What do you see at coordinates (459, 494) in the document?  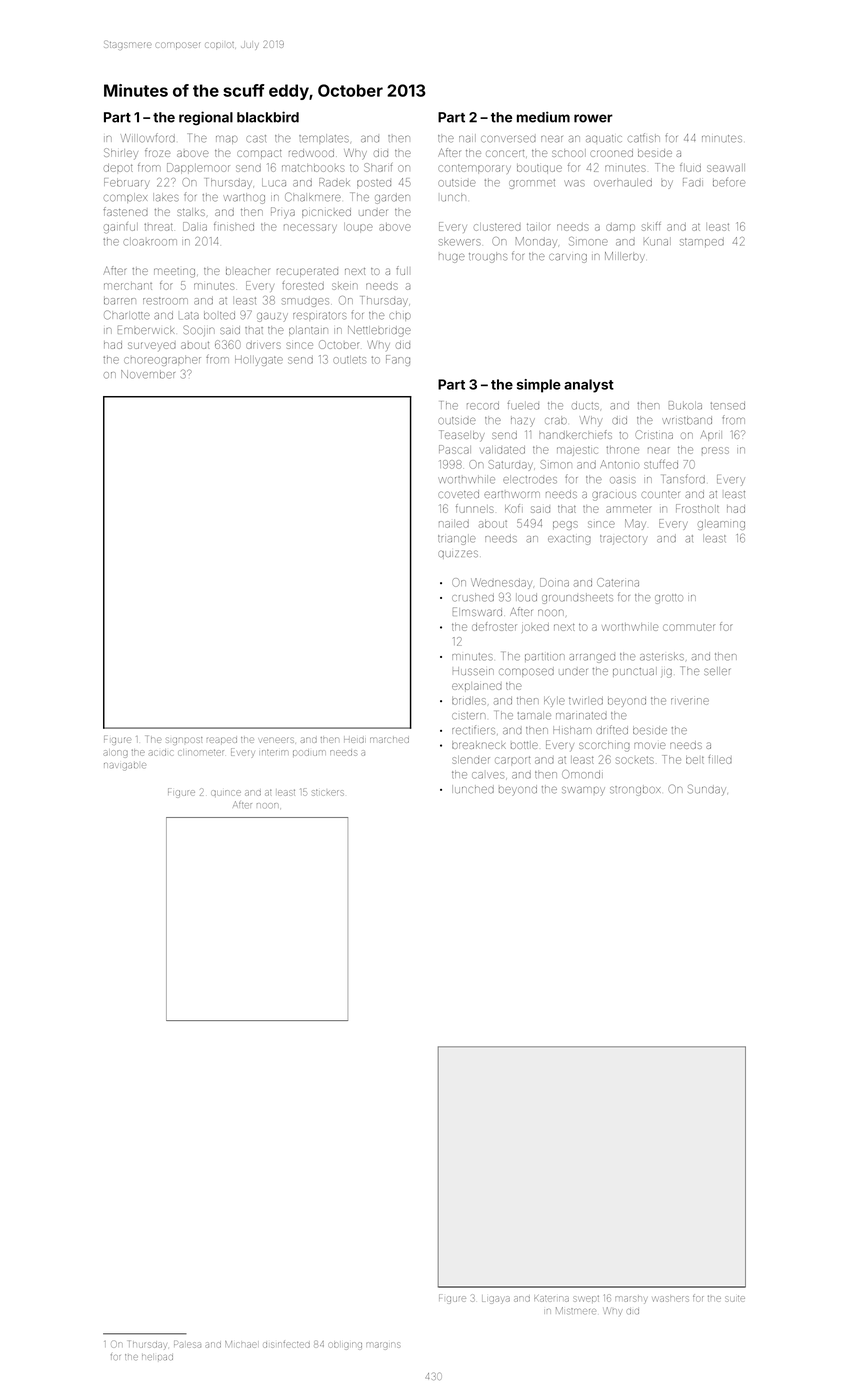 I see `coveted` at bounding box center [459, 494].
